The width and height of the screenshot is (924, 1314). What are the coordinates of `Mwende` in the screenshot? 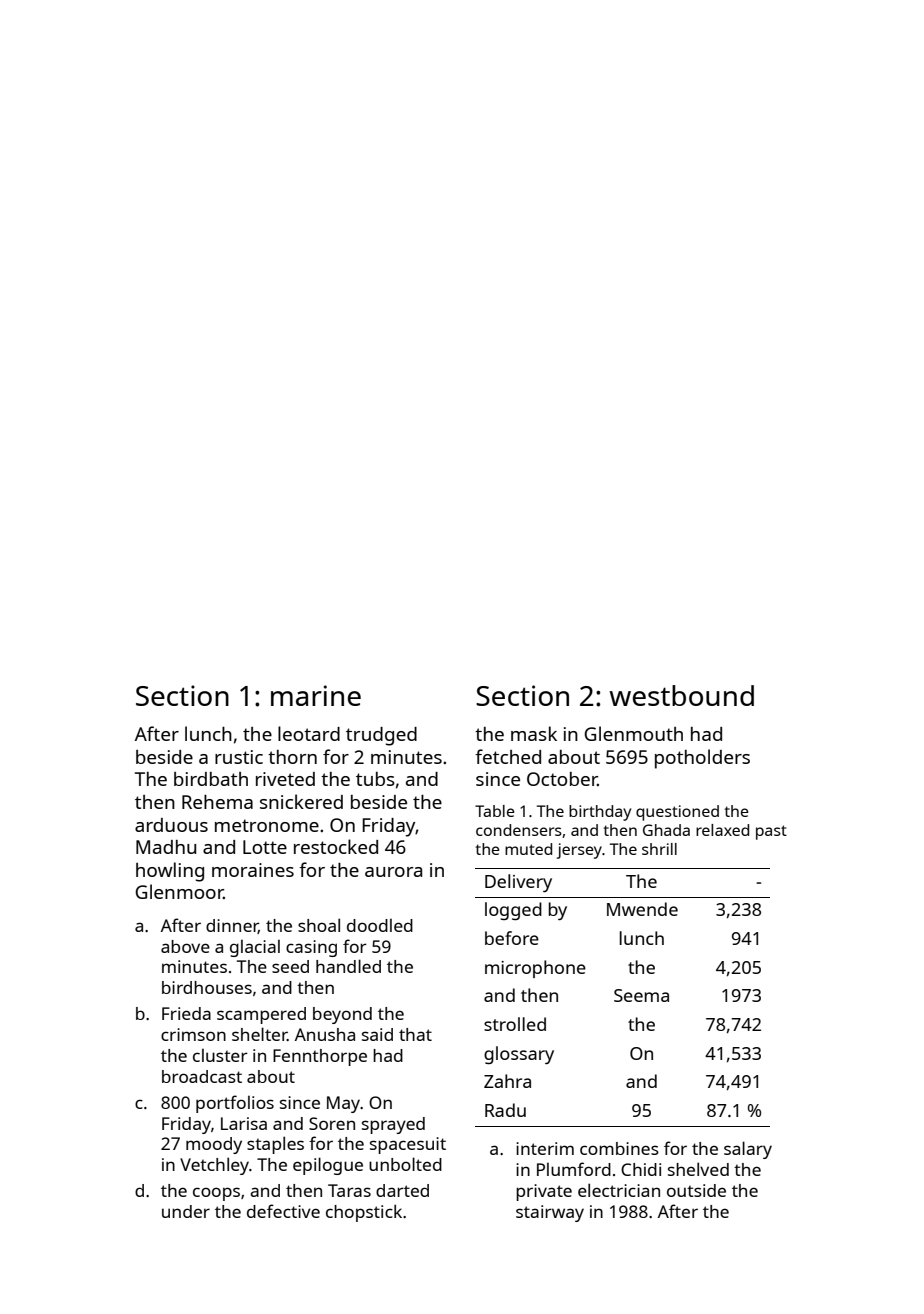 It's located at (642, 909).
